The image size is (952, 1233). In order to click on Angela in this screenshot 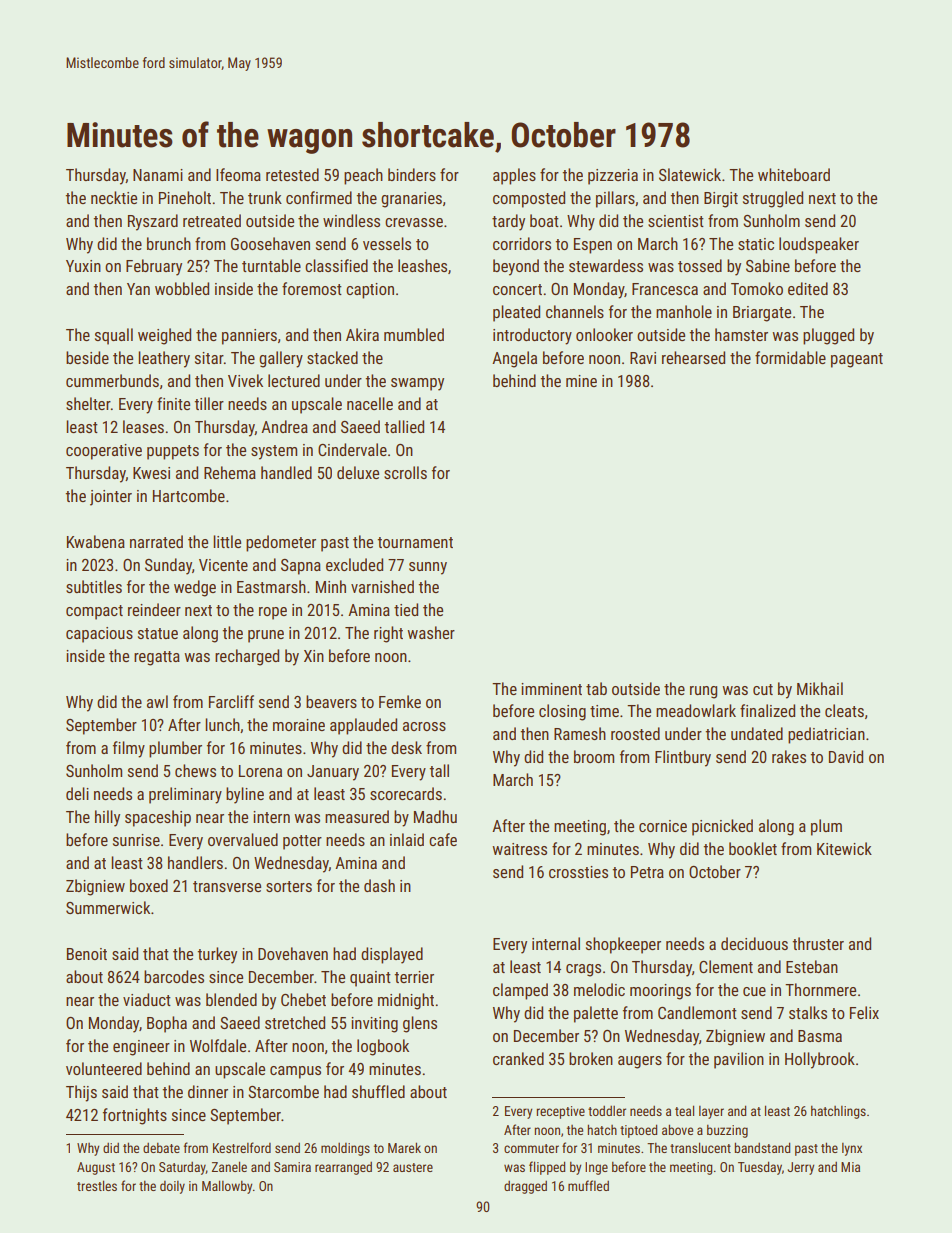, I will do `click(514, 359)`.
